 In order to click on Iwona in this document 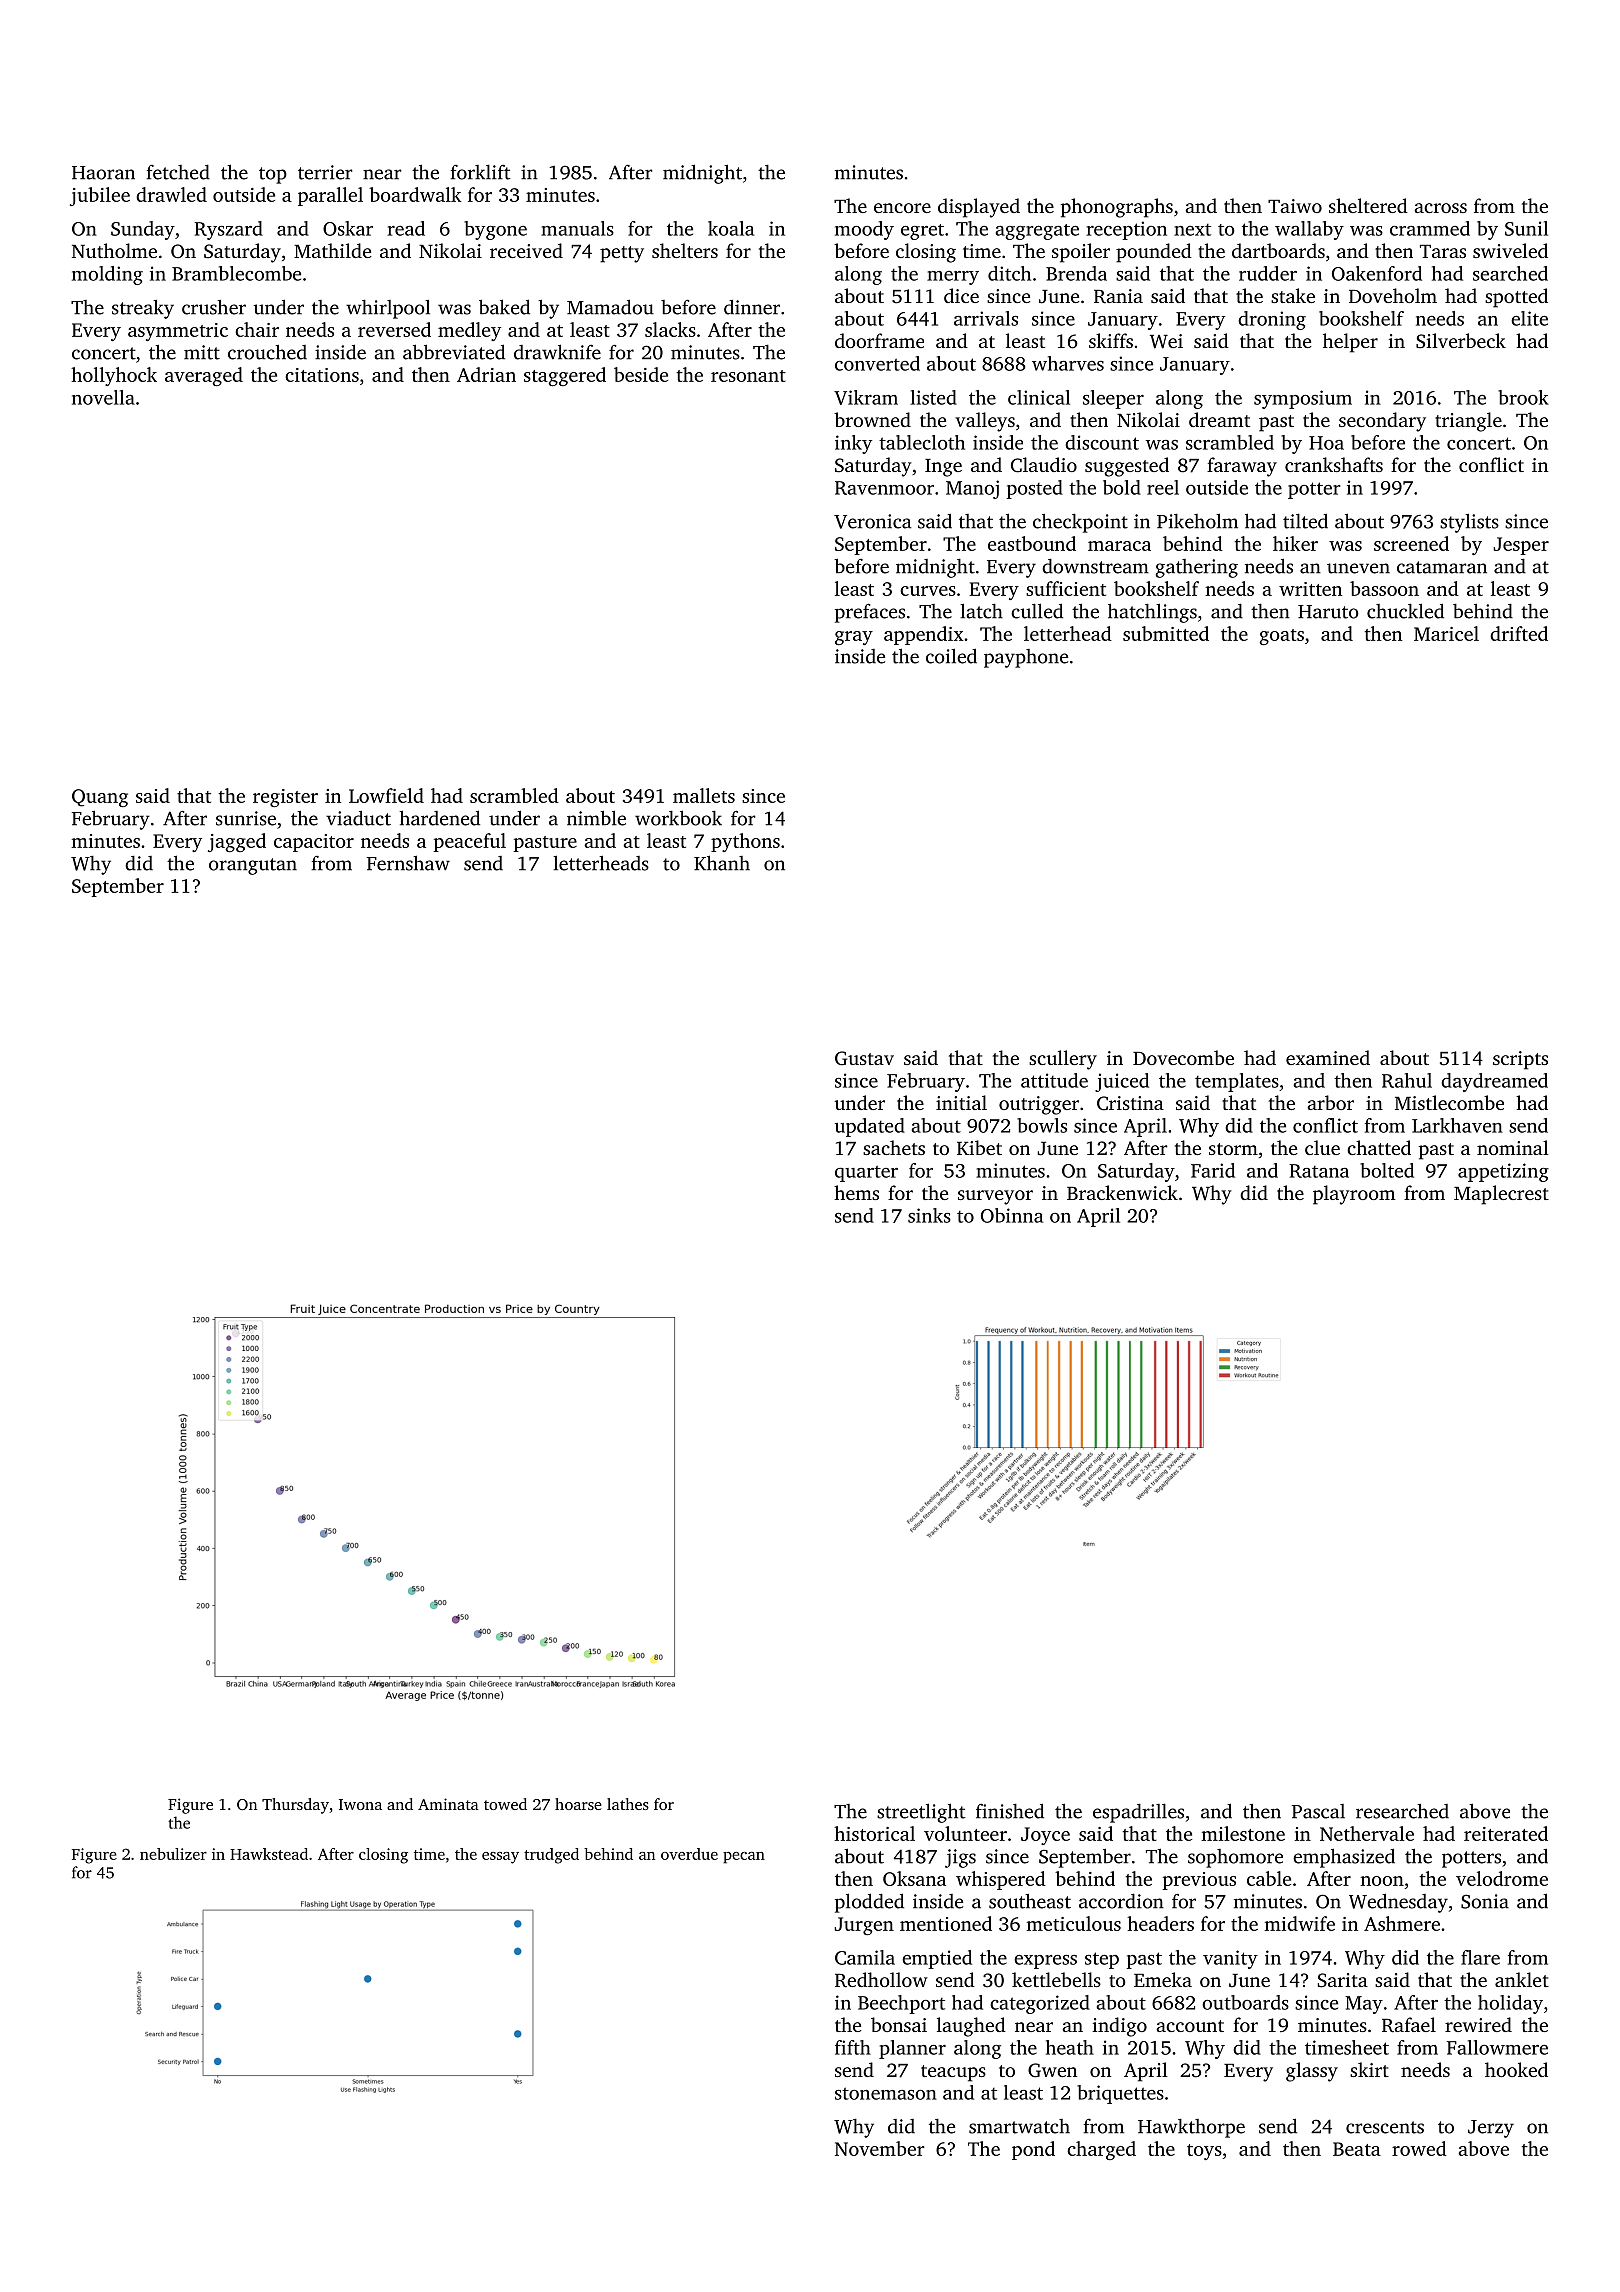, I will do `click(360, 1804)`.
